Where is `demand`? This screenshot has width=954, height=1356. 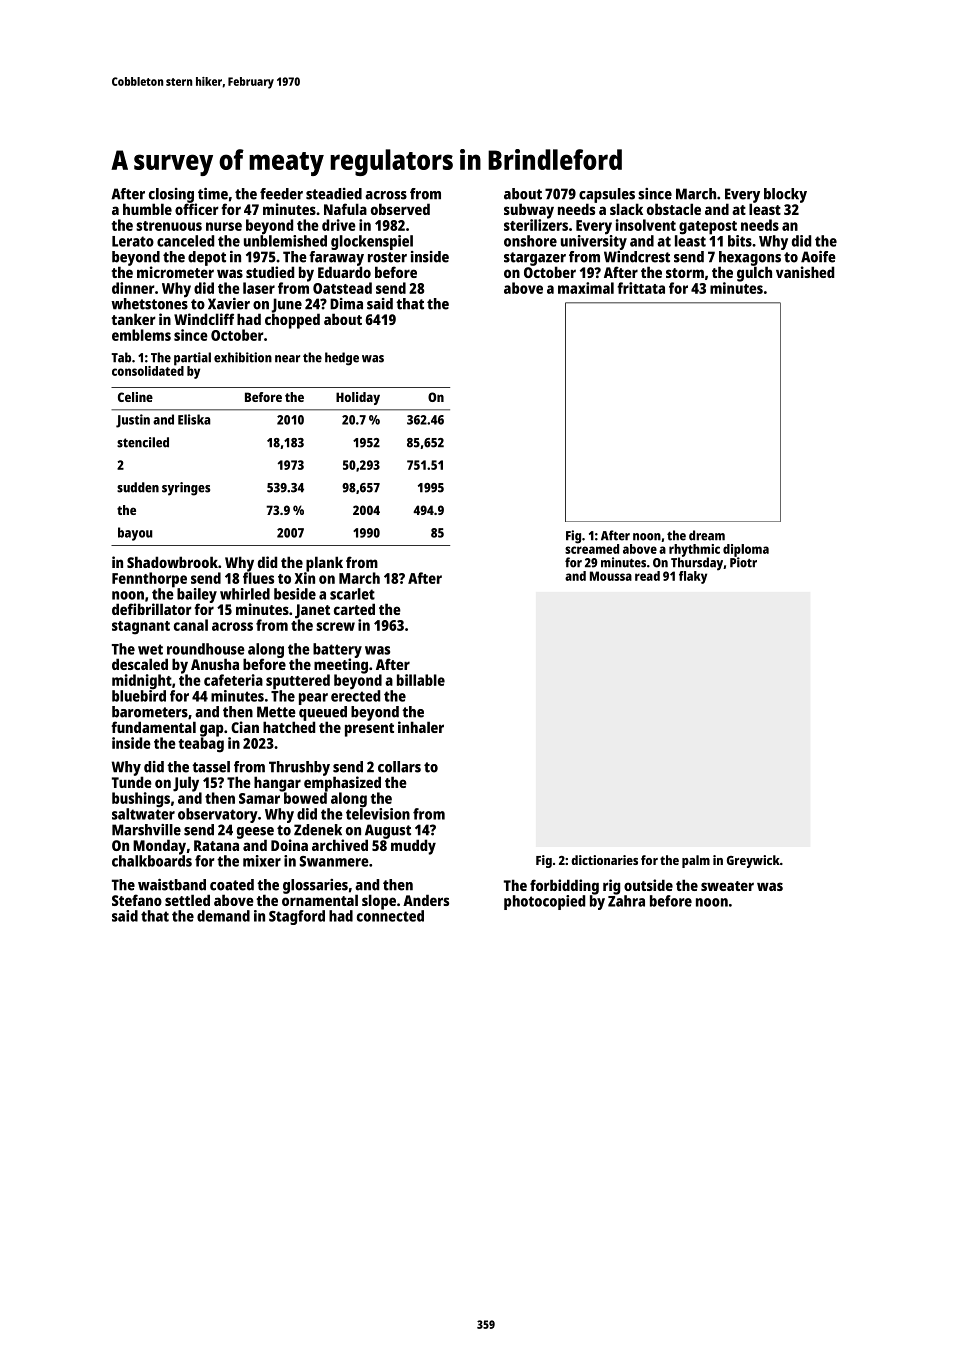 demand is located at coordinates (223, 916).
